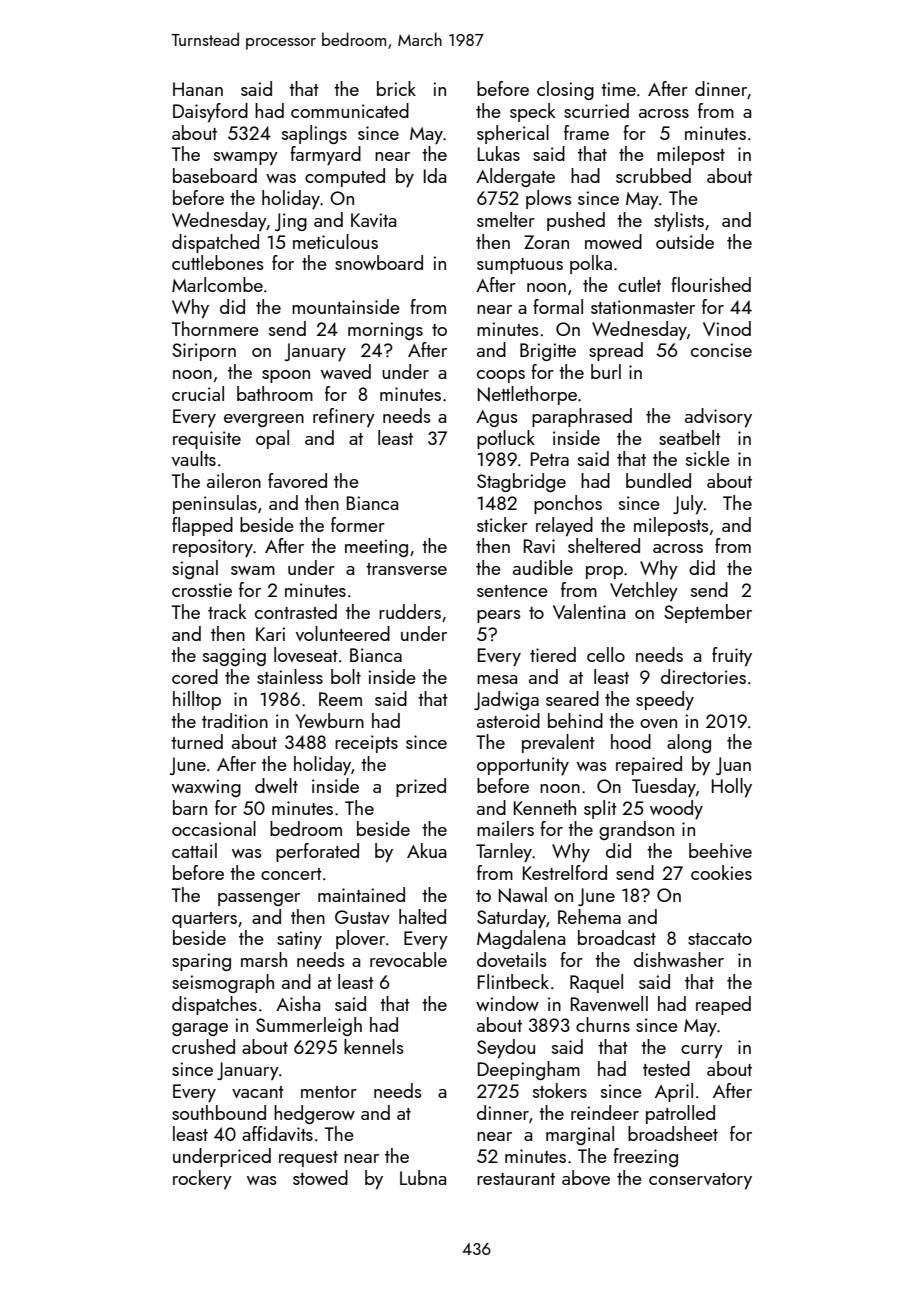 This screenshot has width=924, height=1311. What do you see at coordinates (202, 1179) in the screenshot?
I see `rockery` at bounding box center [202, 1179].
